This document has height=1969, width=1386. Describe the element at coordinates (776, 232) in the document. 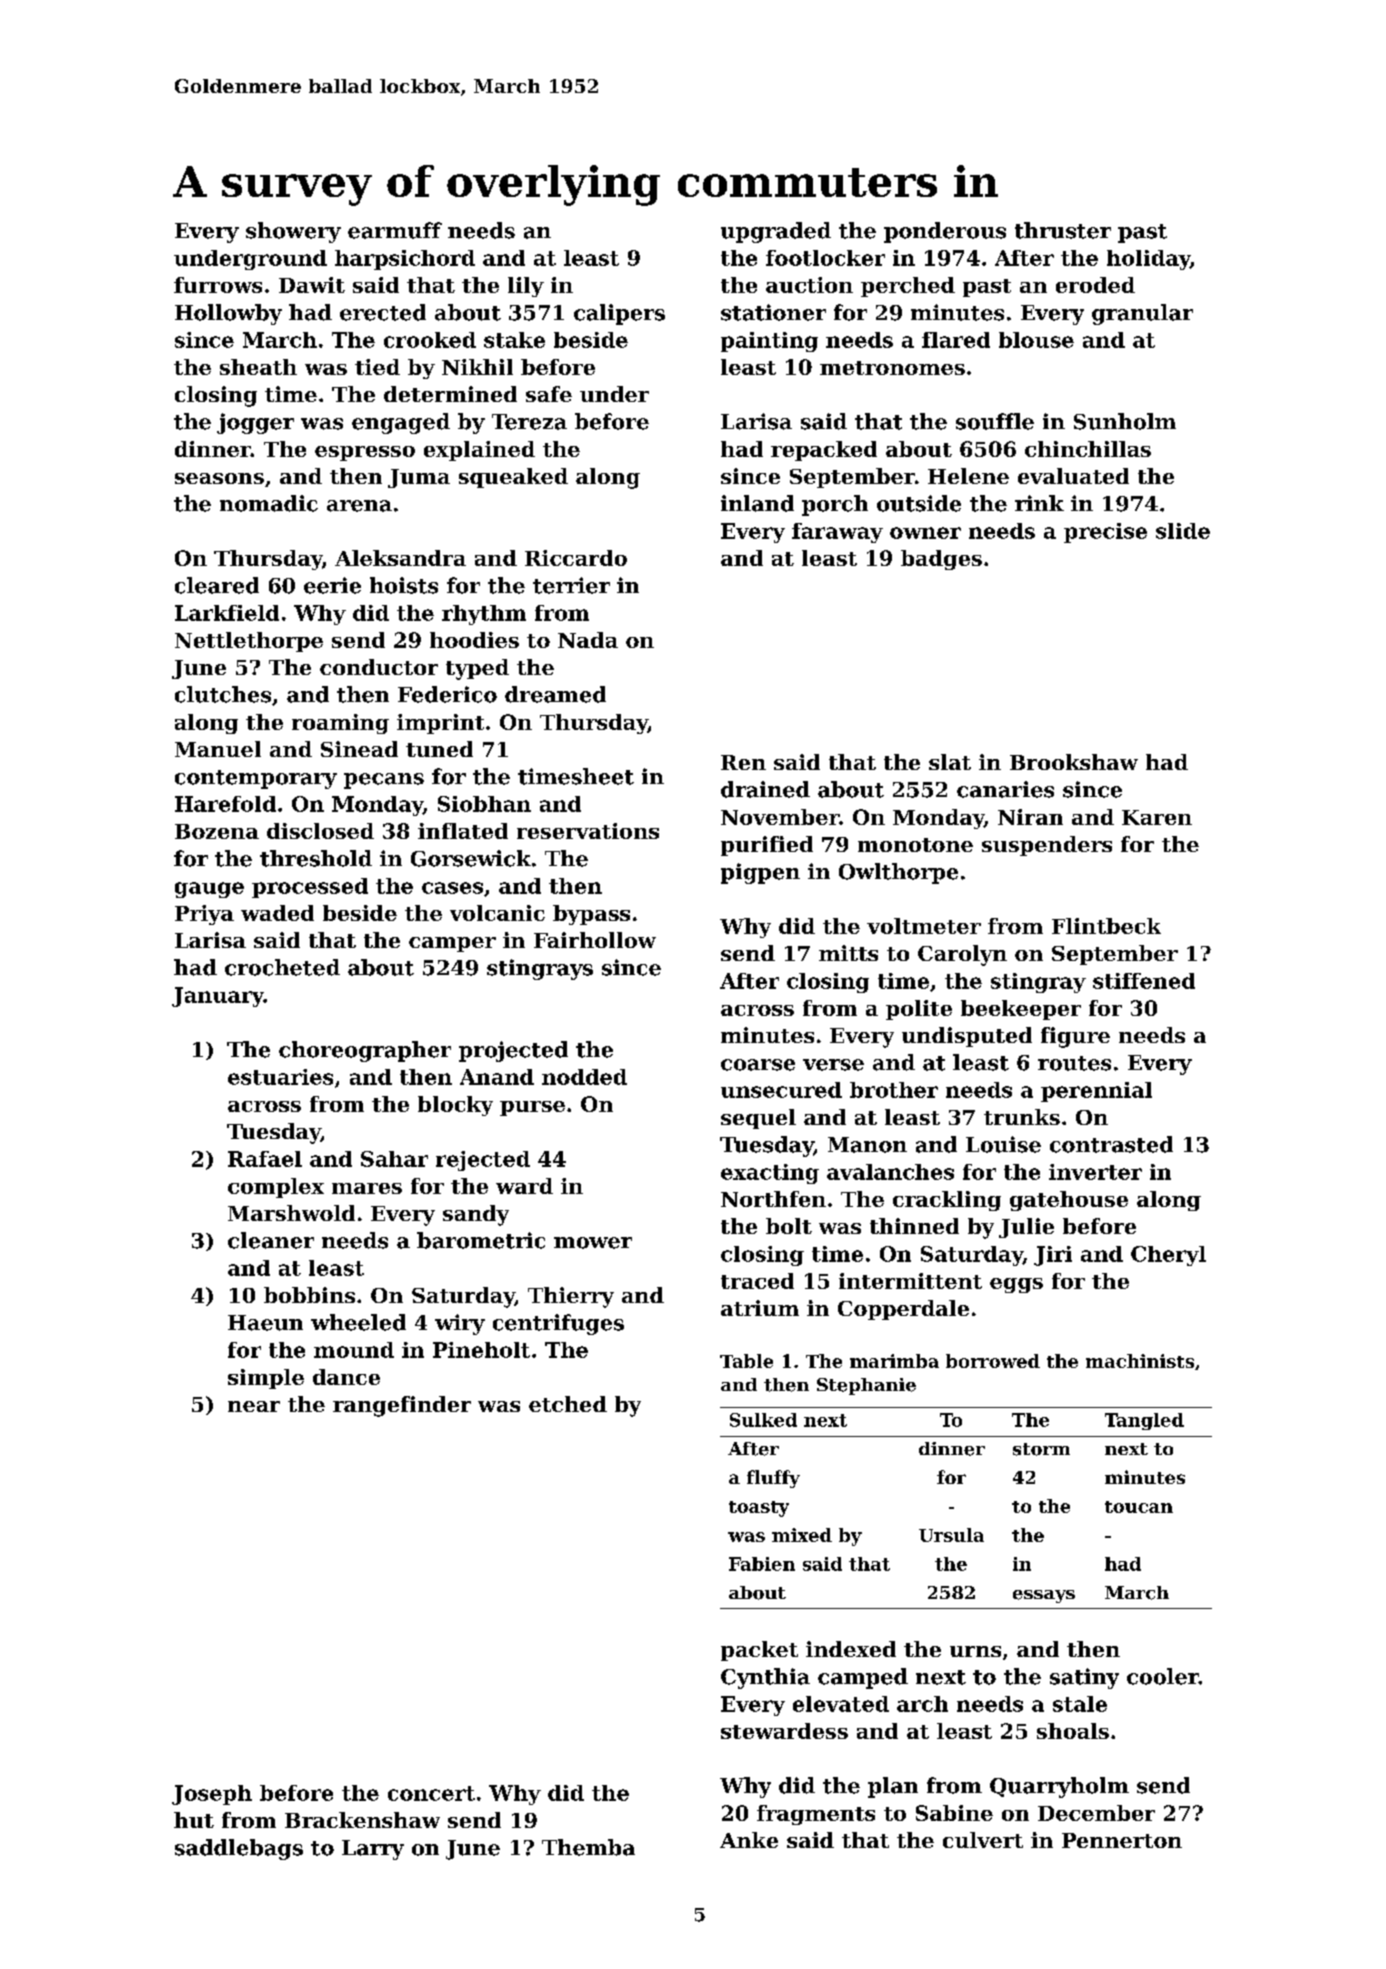

I see `upgraded` at that location.
